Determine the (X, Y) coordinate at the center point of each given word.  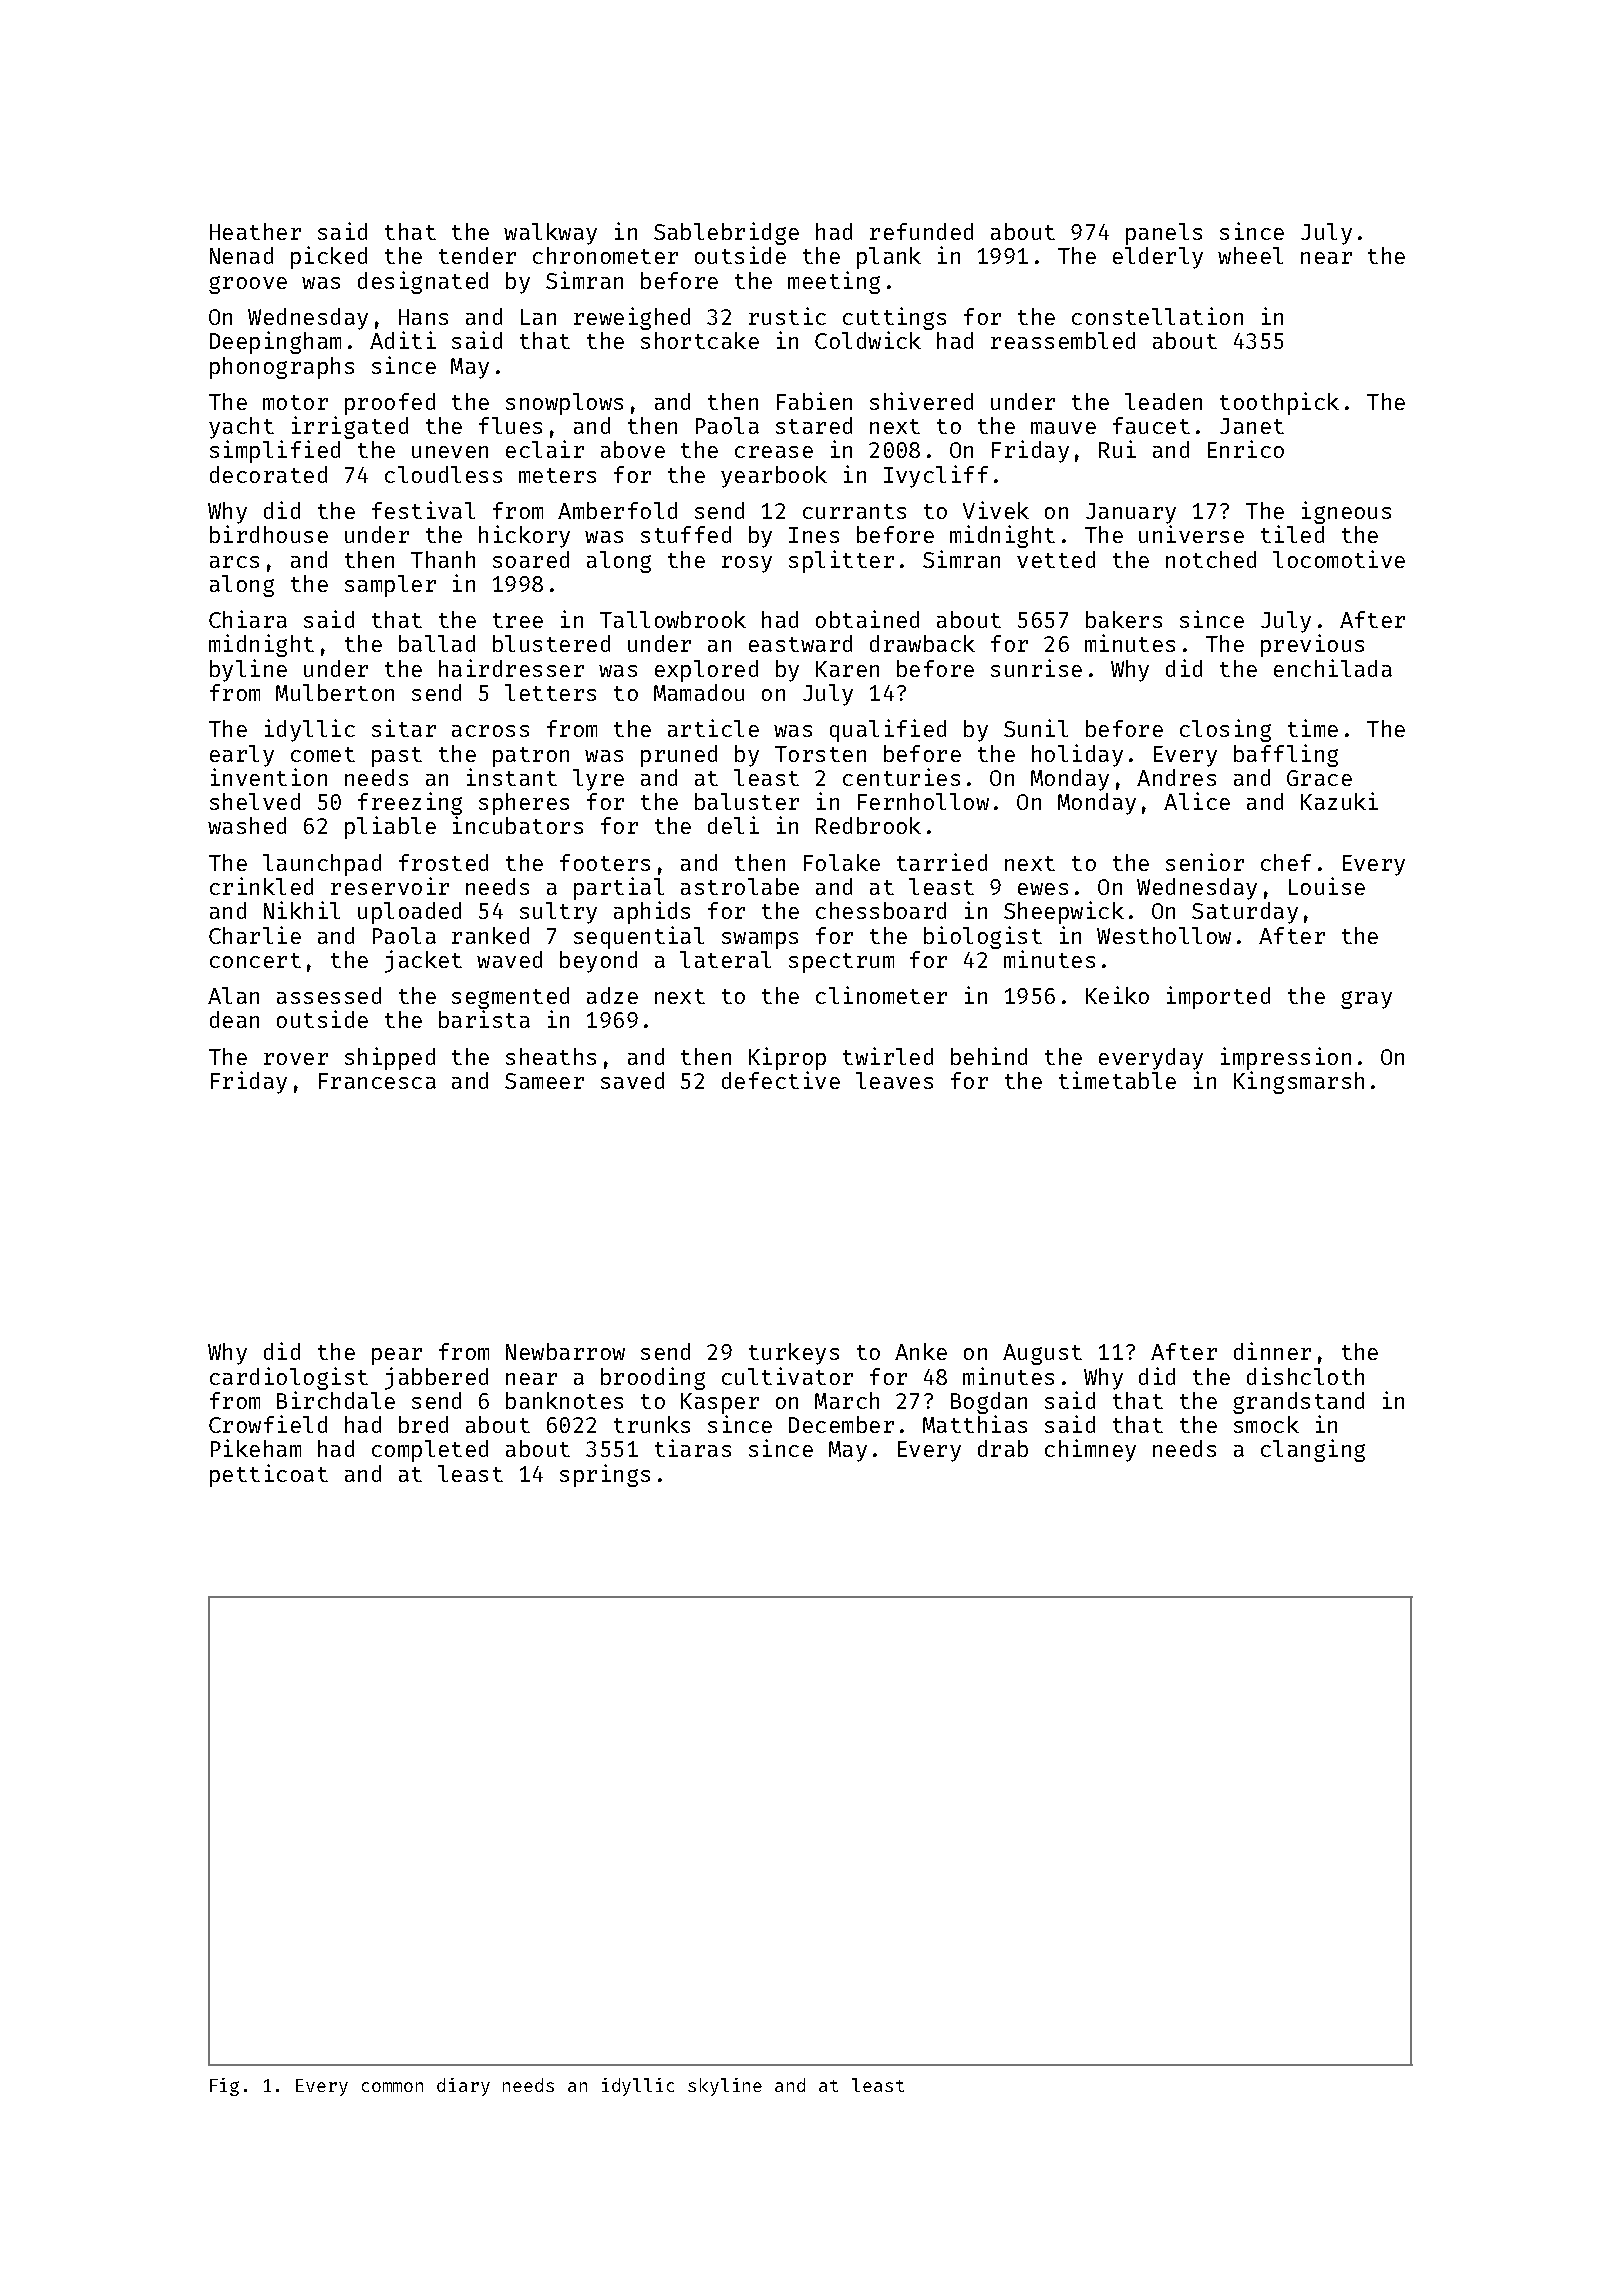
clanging (1313, 1450)
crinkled (261, 886)
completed (430, 1451)
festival (423, 510)
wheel (1250, 255)
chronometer (605, 255)
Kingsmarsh (1299, 1082)
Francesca (377, 1081)
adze (612, 995)
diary (463, 2087)
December (841, 1424)
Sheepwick (1064, 912)
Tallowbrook (673, 619)
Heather (255, 231)
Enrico (1246, 449)
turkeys (794, 1354)
